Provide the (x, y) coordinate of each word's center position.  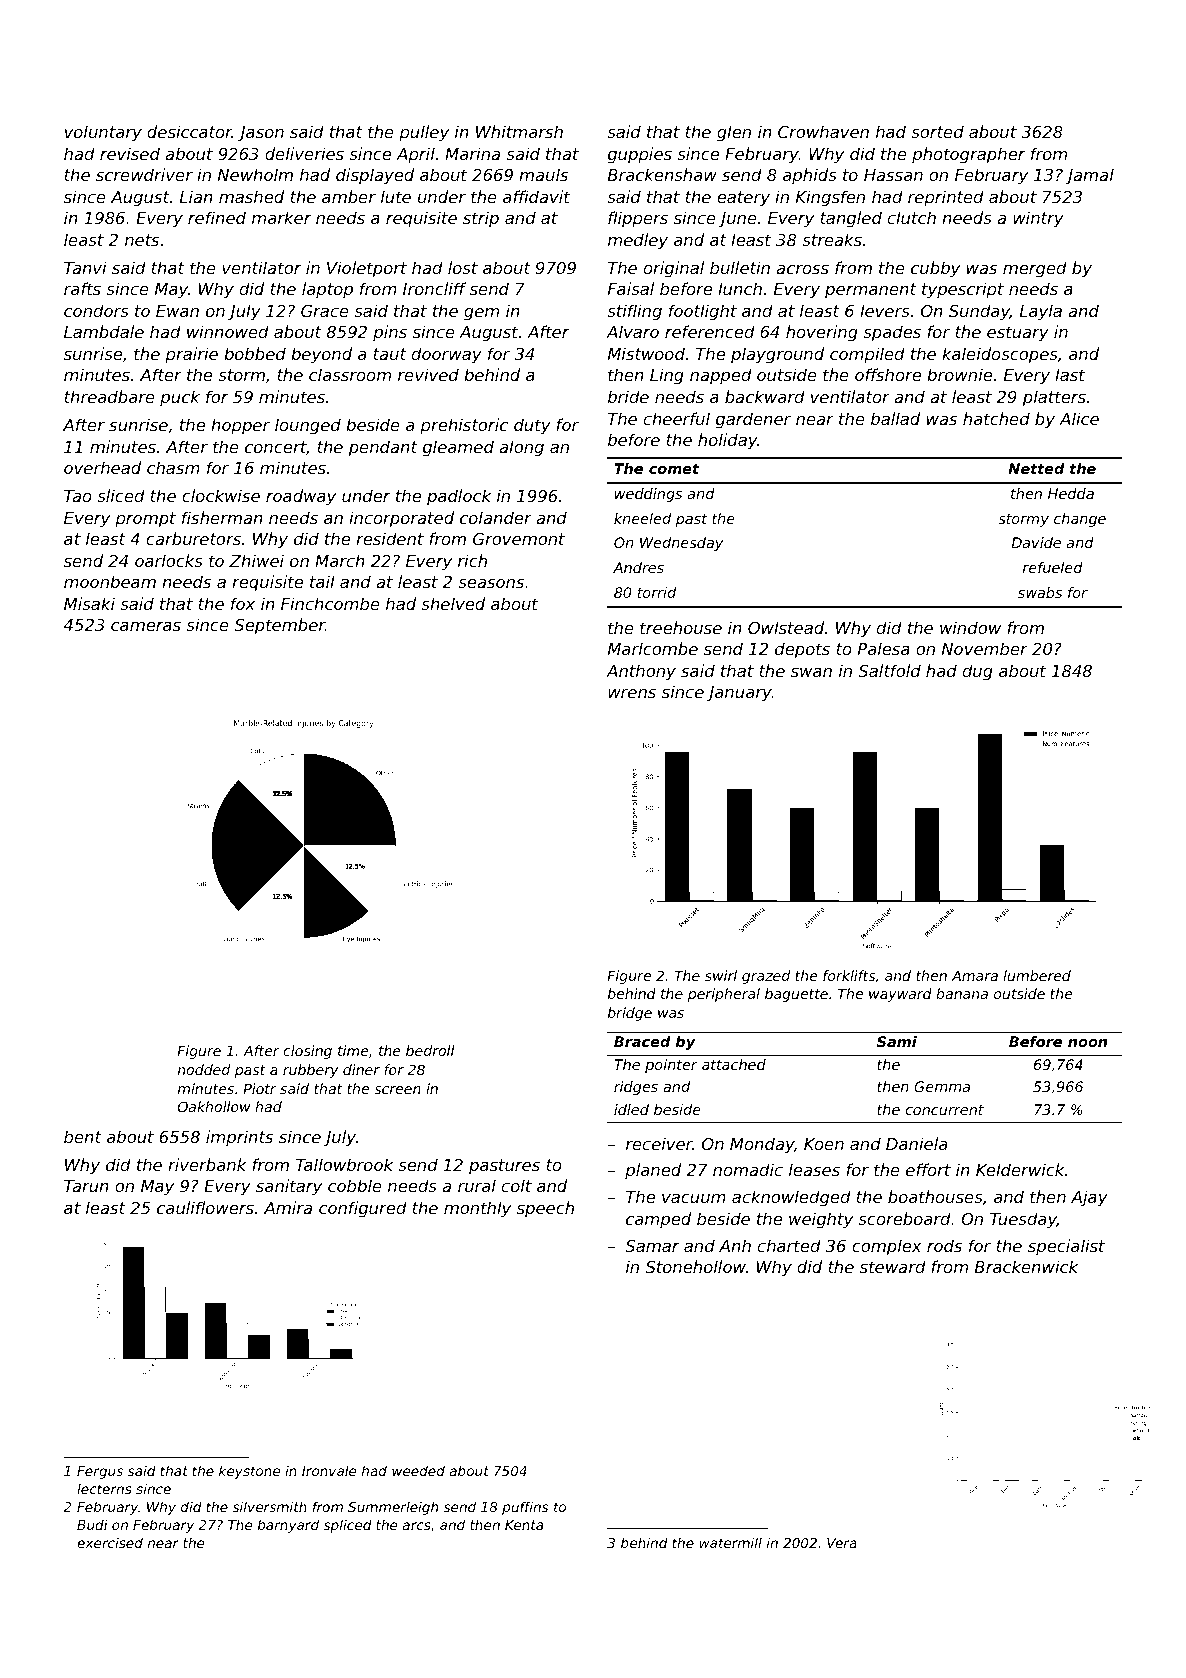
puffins (525, 1508)
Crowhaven (823, 131)
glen (734, 133)
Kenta (524, 1525)
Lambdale (104, 331)
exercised (110, 1542)
